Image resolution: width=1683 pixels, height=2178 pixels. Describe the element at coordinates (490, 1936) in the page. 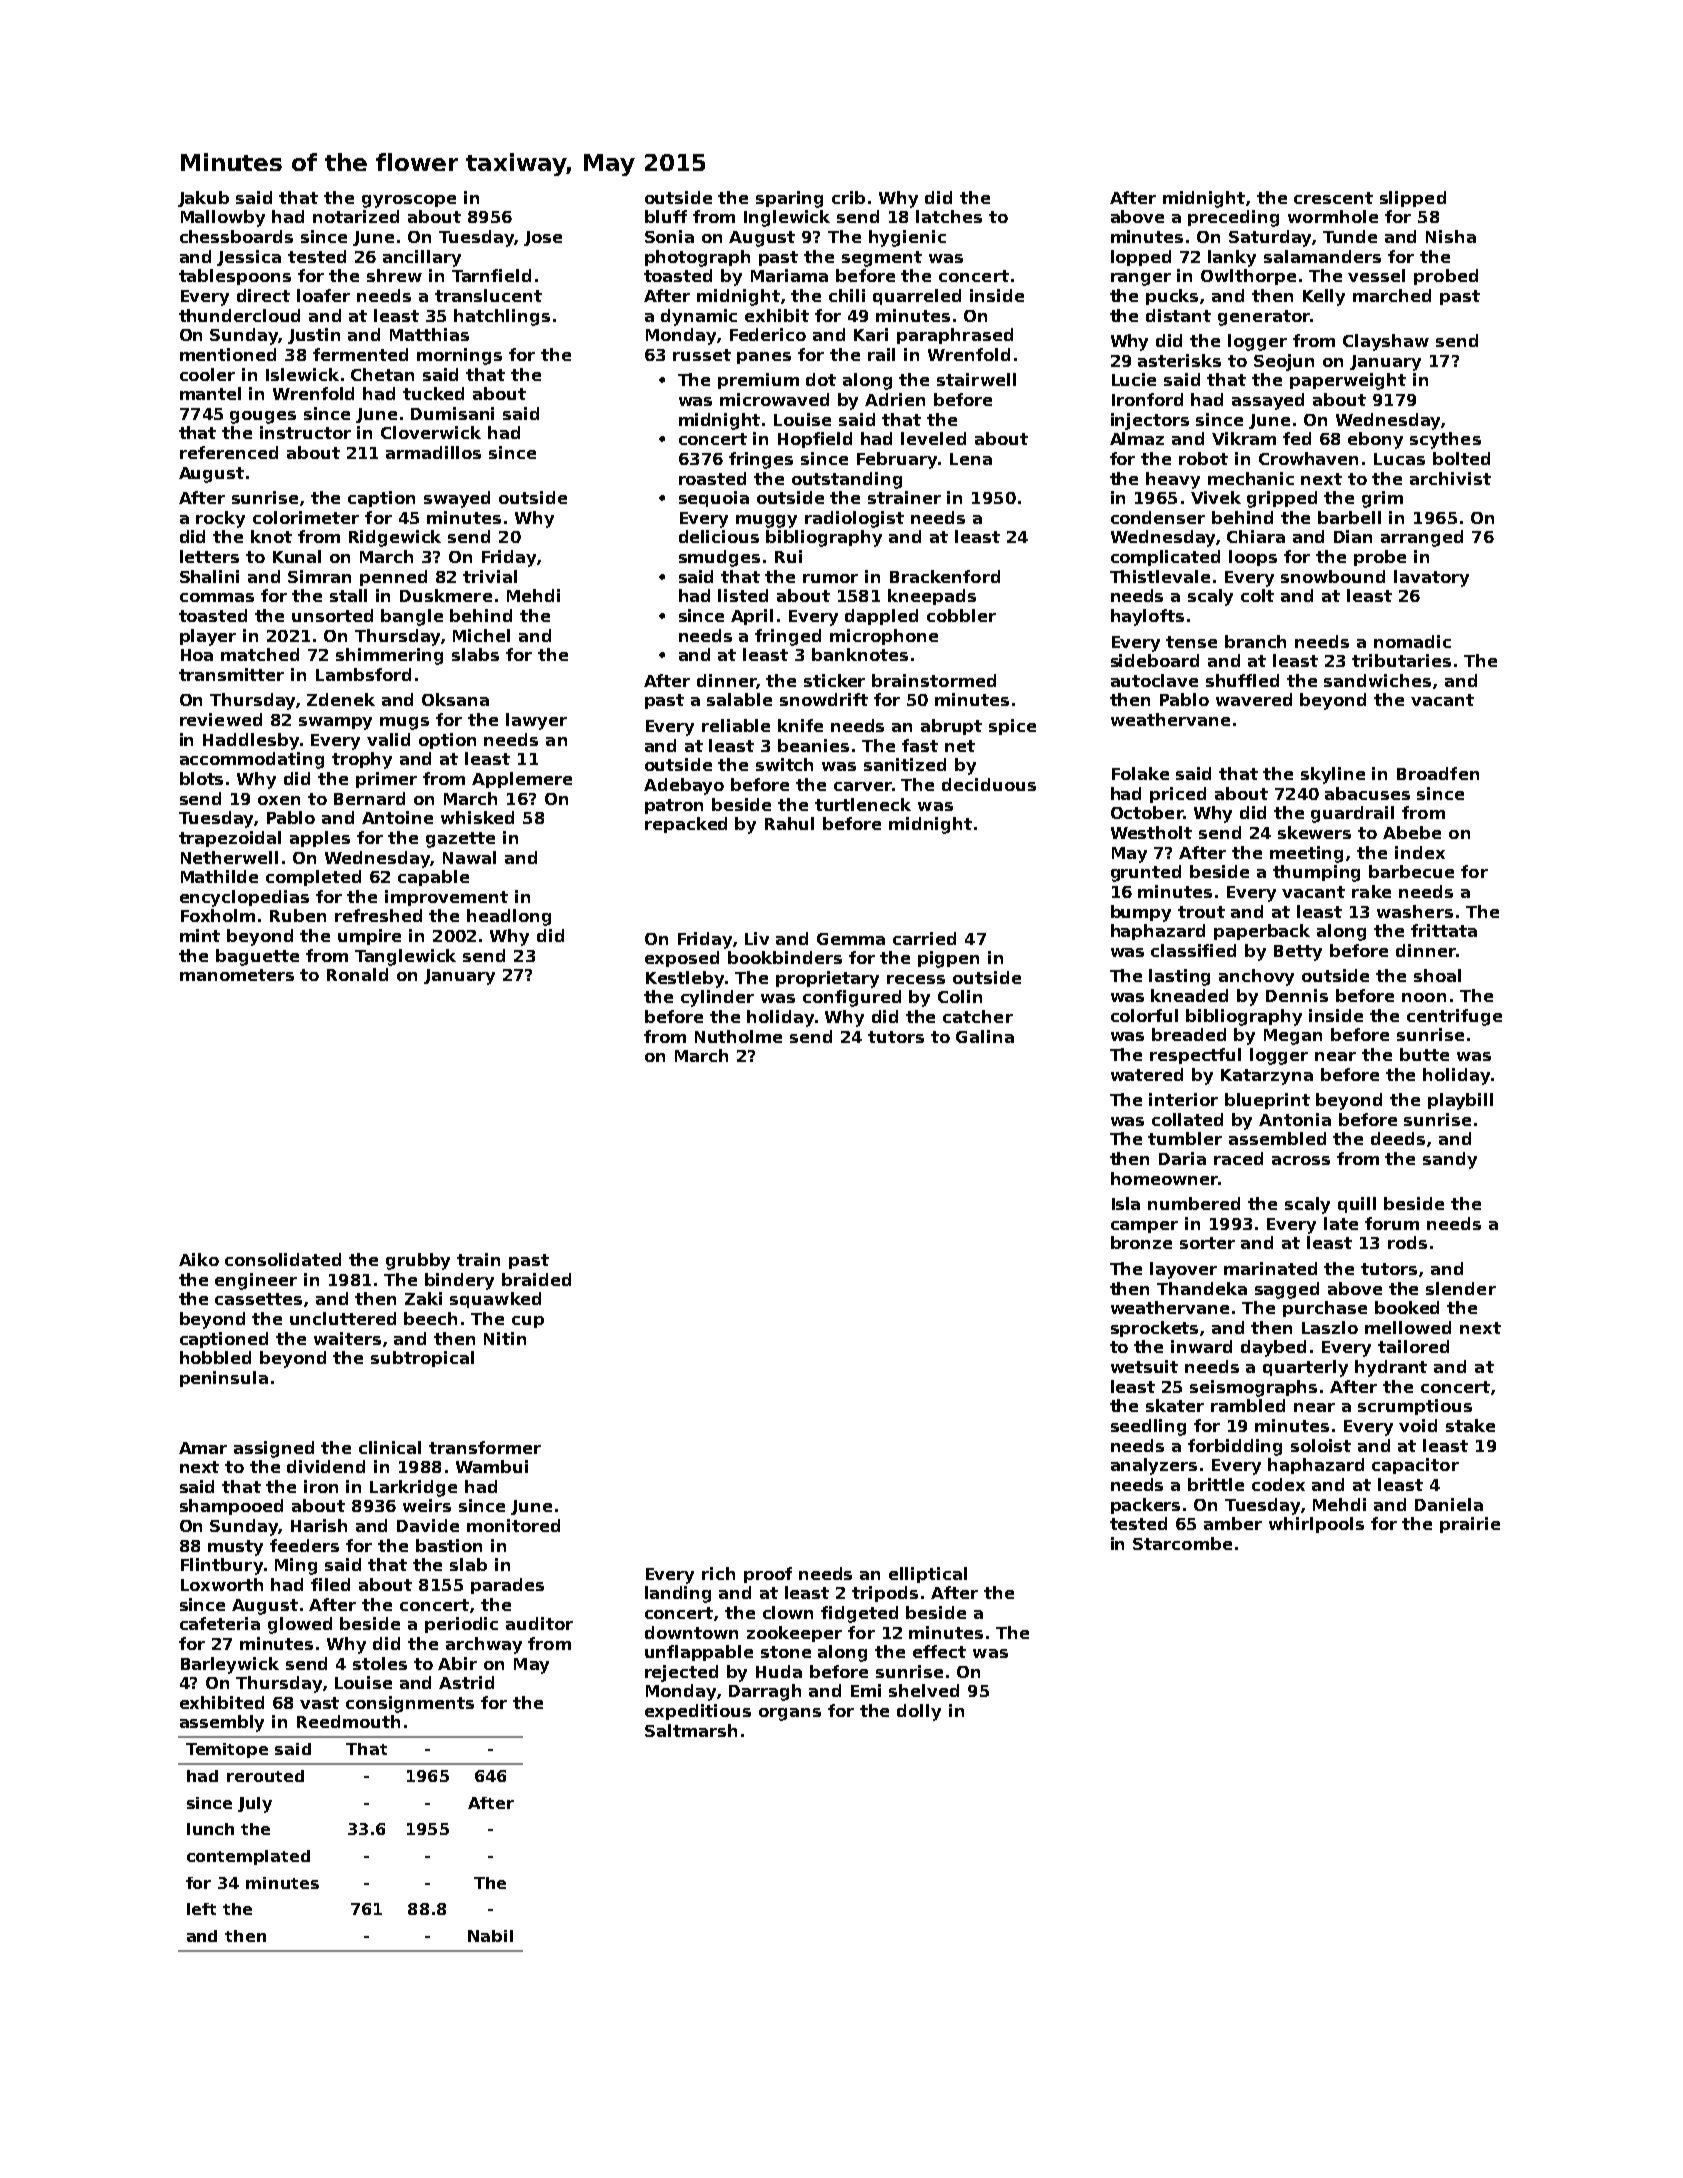

I see `Nabil` at that location.
